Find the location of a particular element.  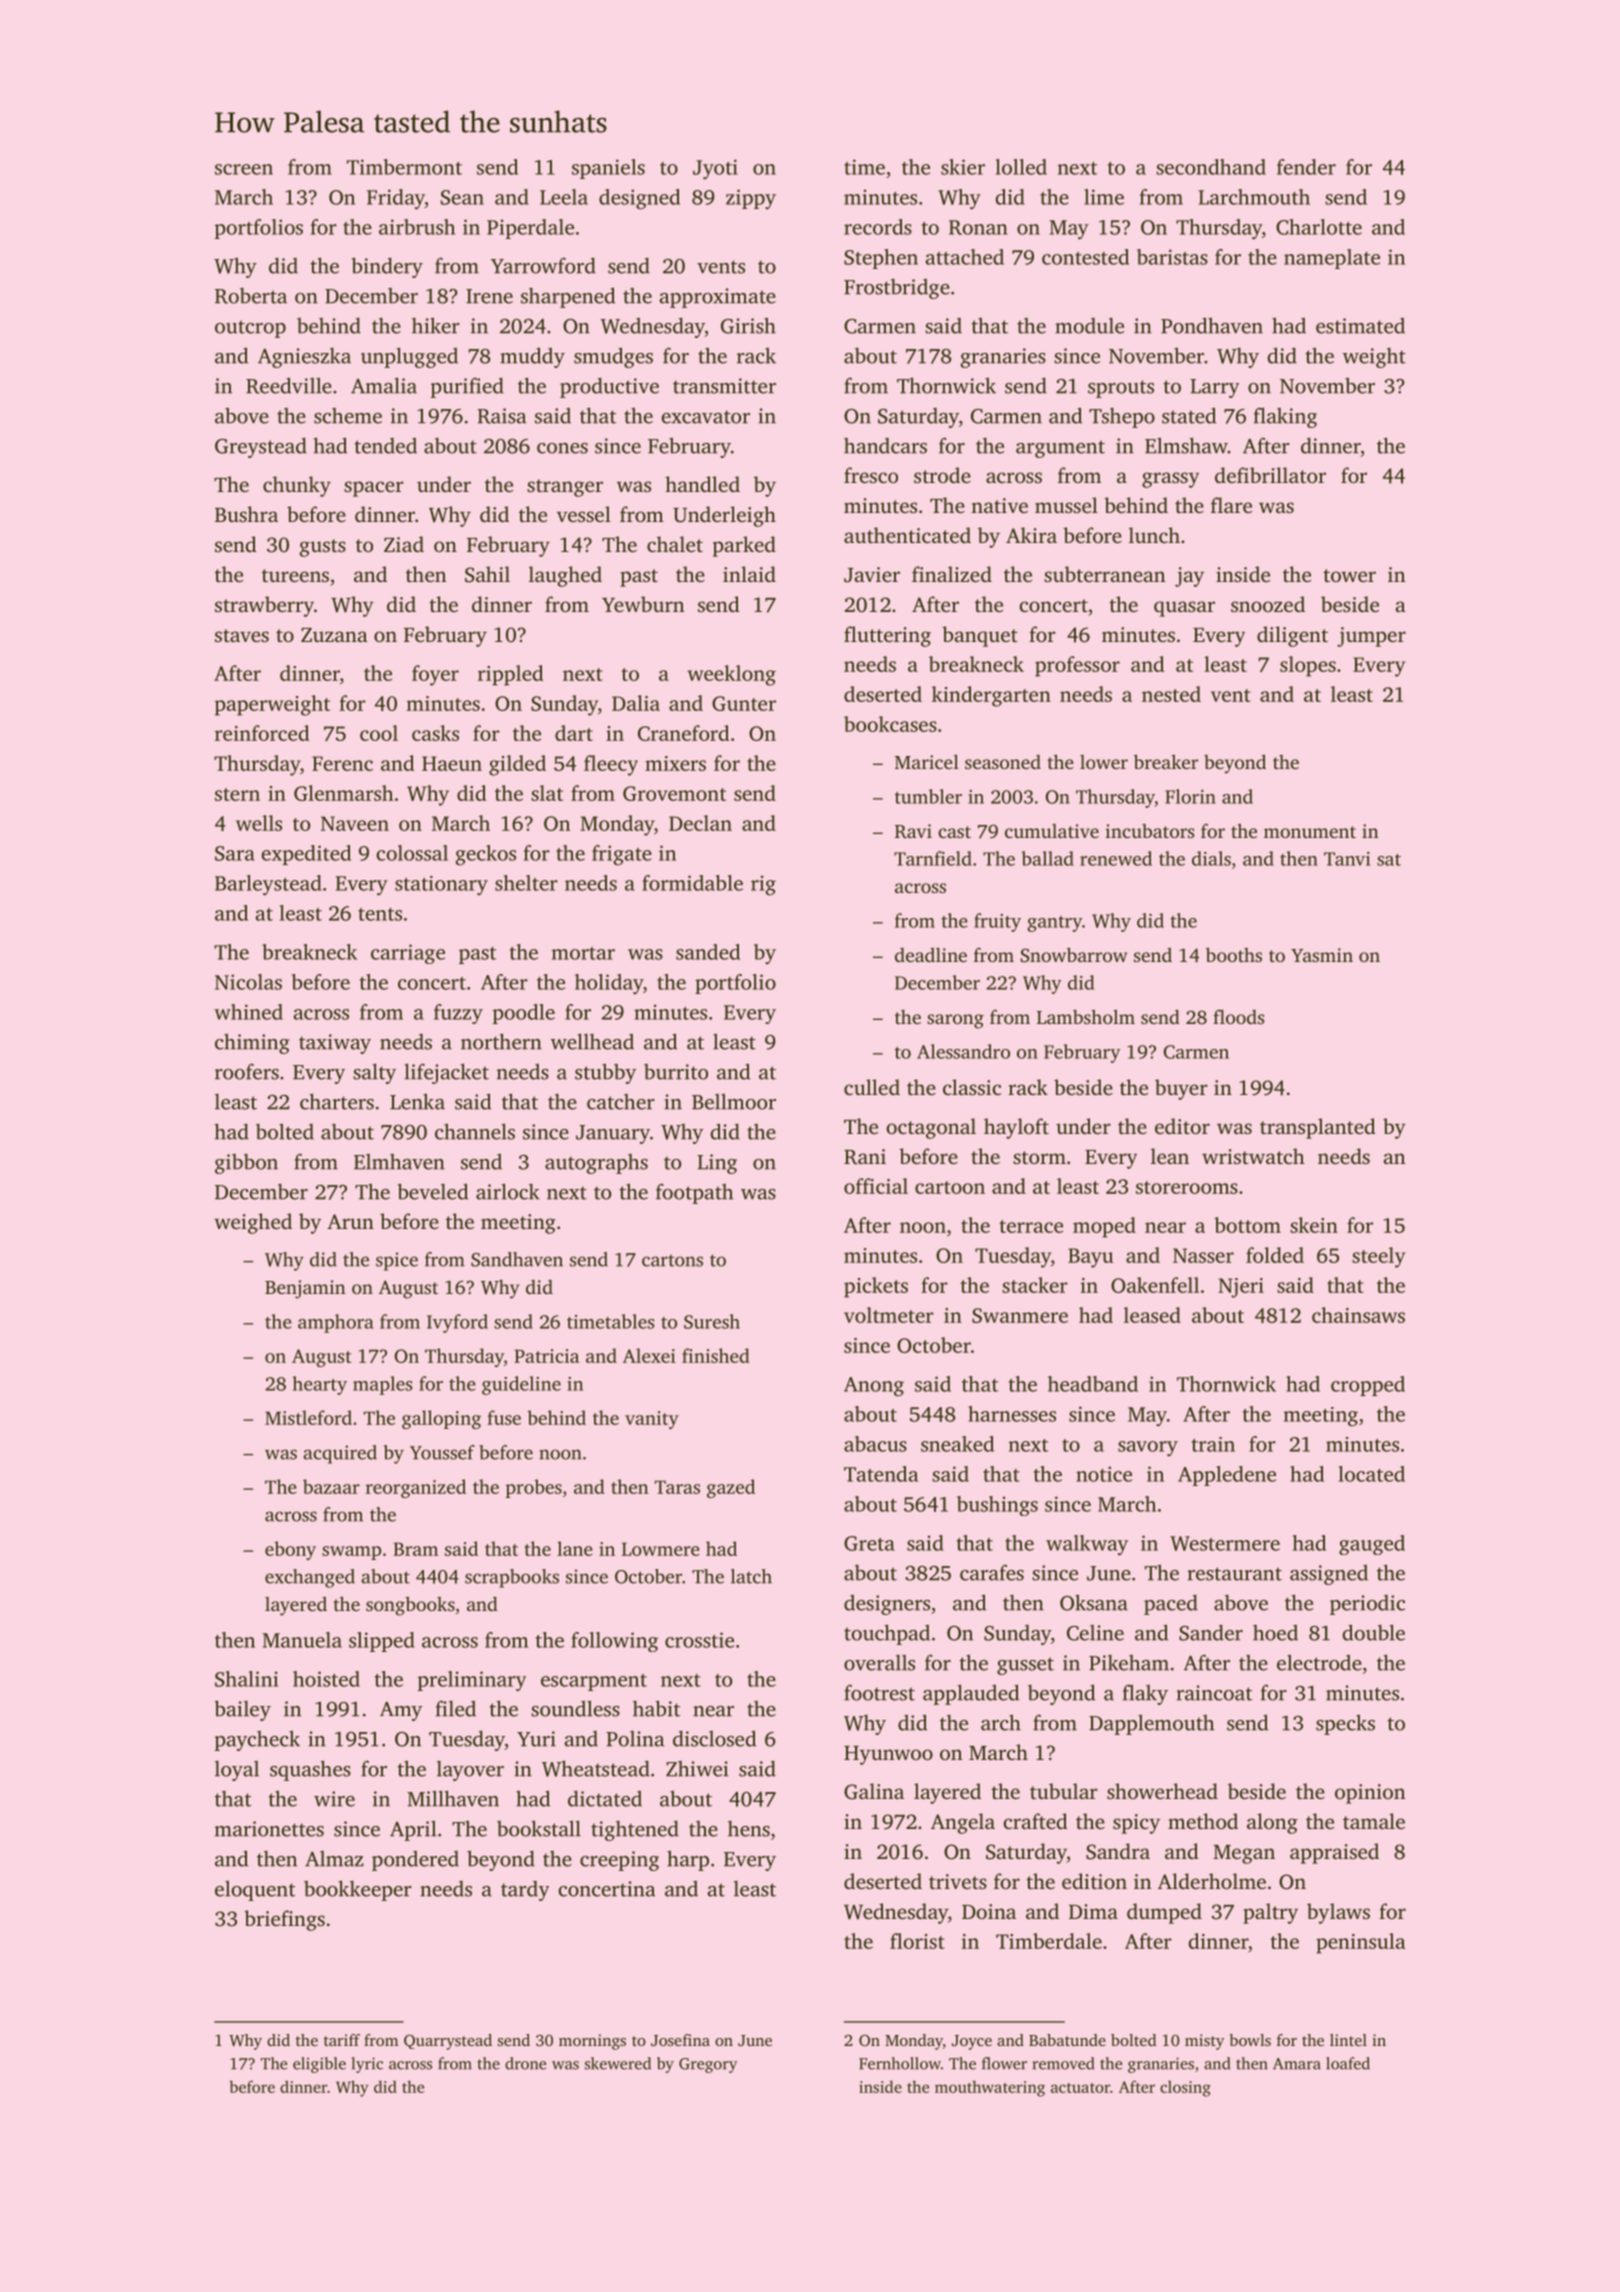

Gregory is located at coordinates (708, 2065).
